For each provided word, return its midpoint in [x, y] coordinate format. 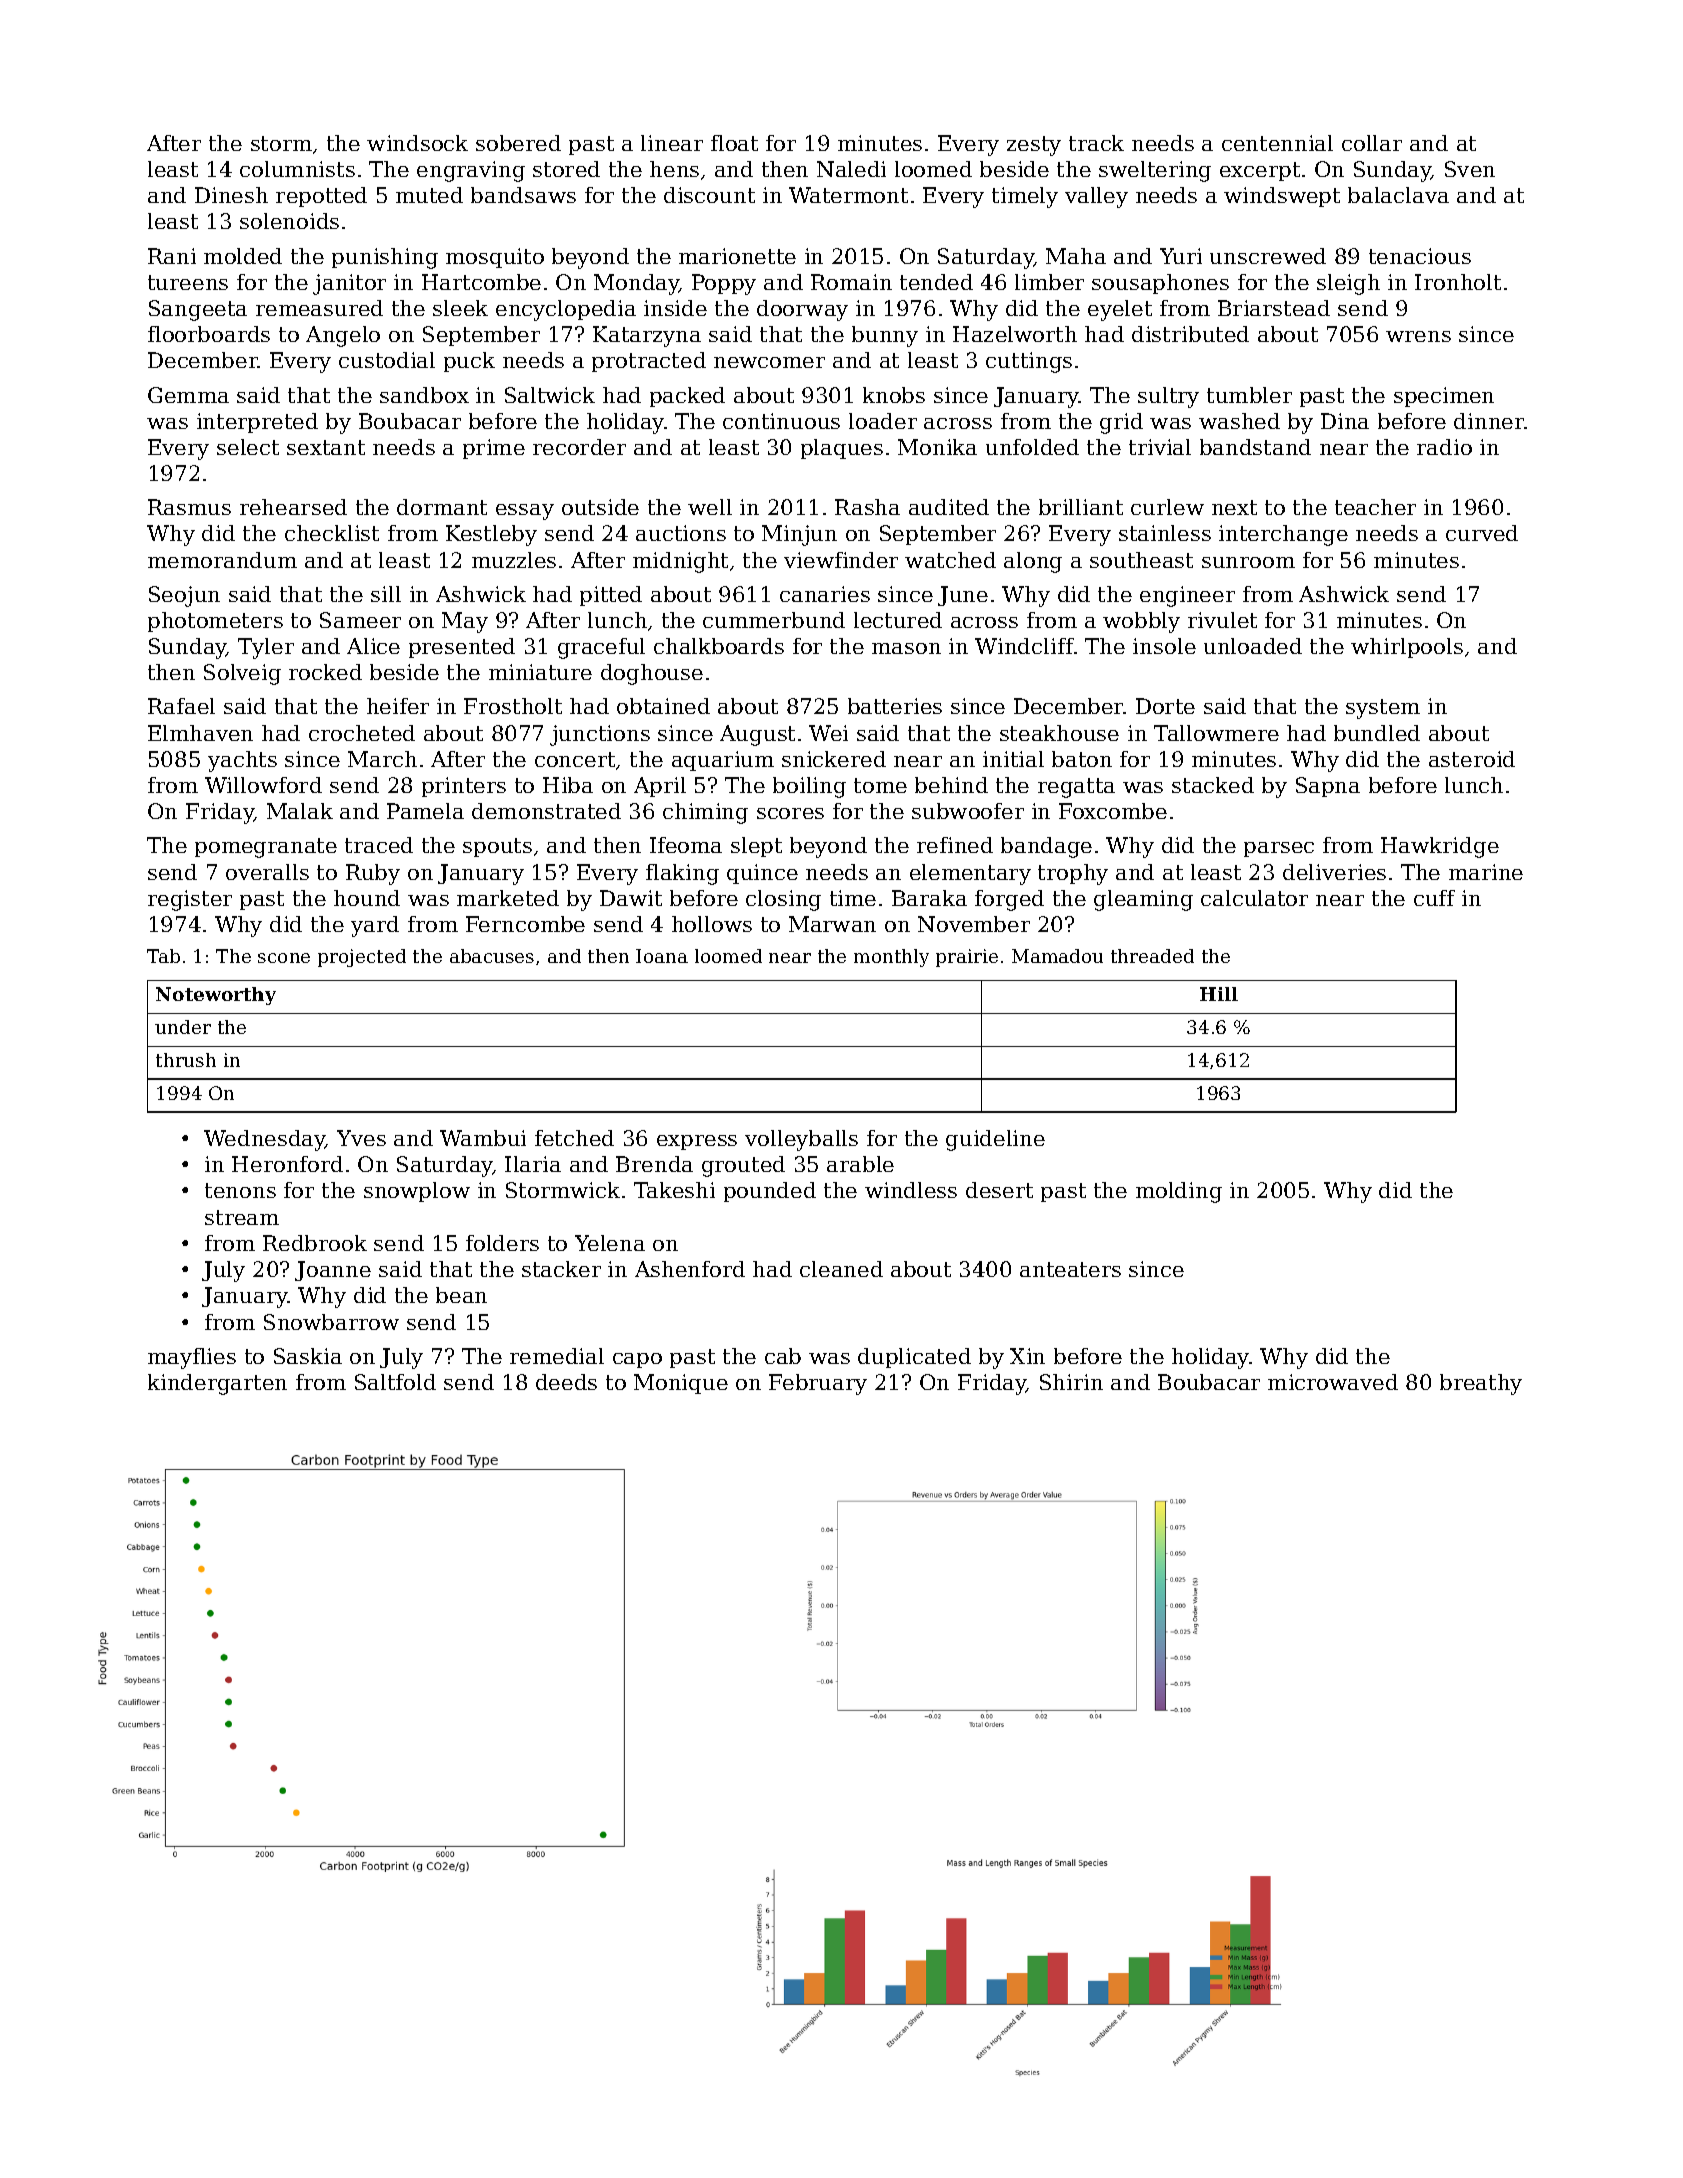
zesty [1034, 146]
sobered [518, 143]
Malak [300, 811]
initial [1013, 759]
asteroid [1472, 759]
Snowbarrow [331, 1322]
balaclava [1398, 195]
